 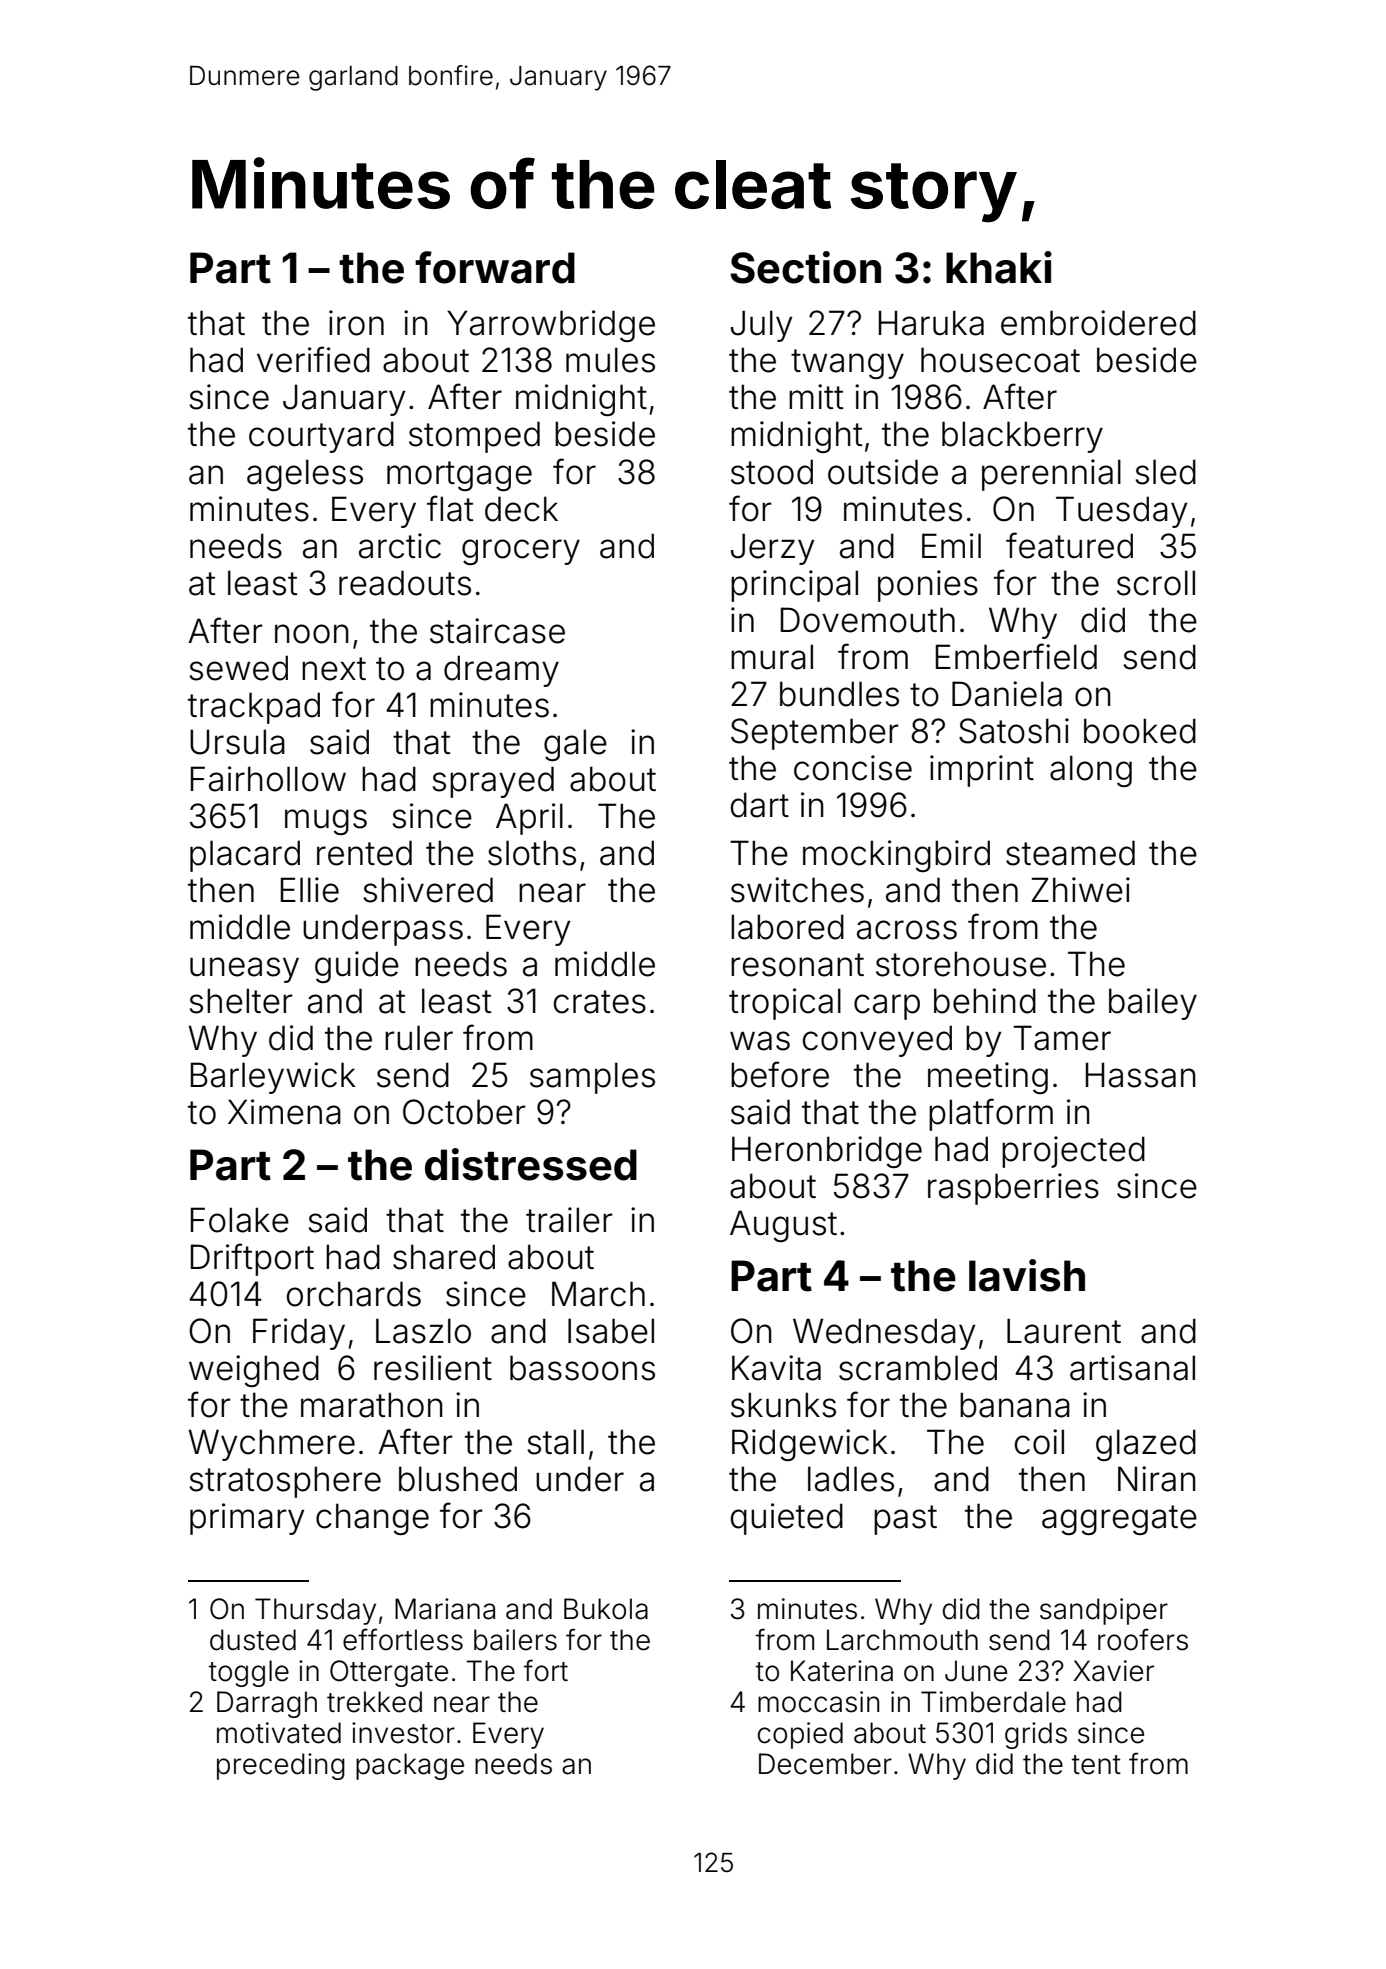 I want to click on Friday, so click(x=299, y=1334).
